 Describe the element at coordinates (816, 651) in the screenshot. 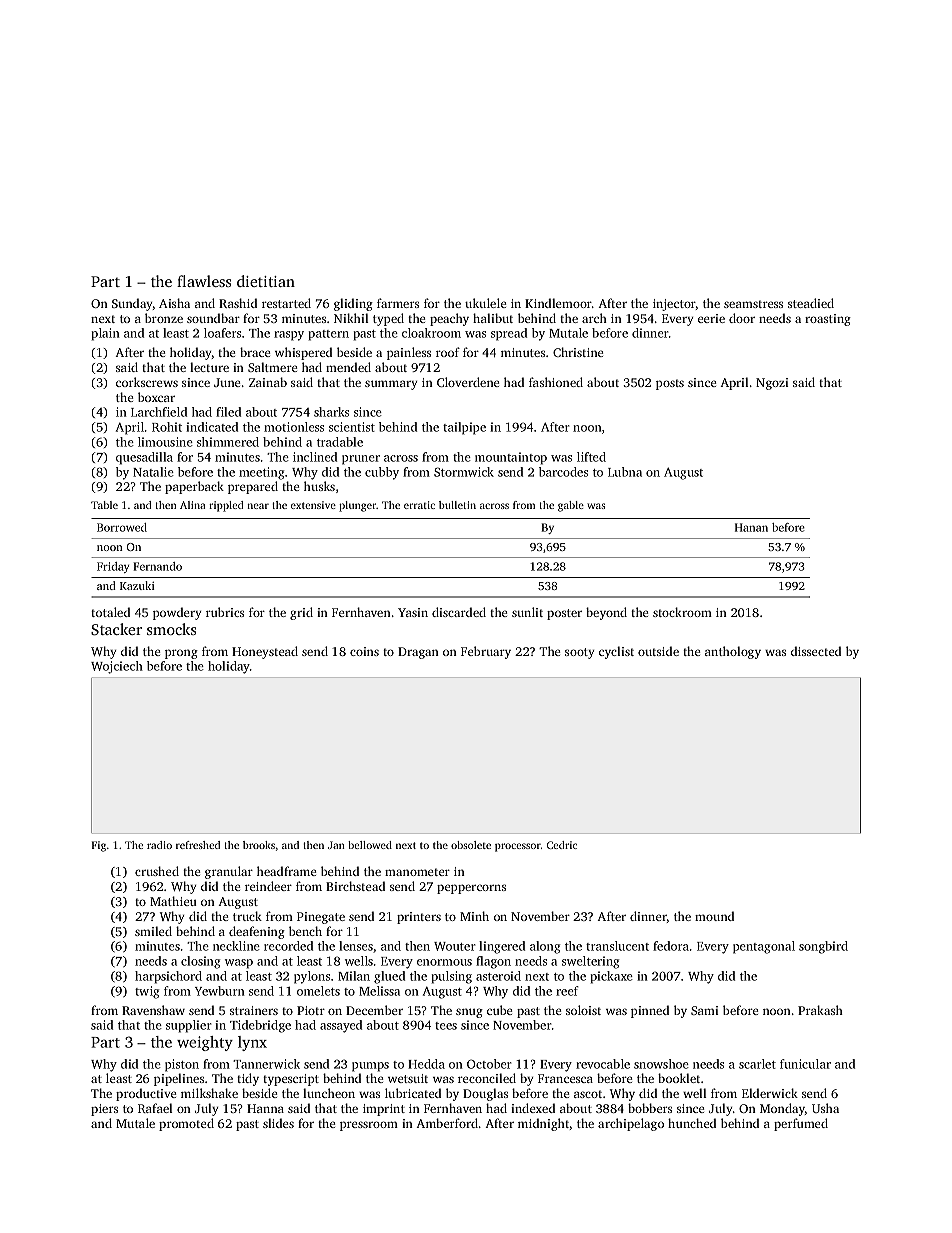

I see `dissected` at that location.
